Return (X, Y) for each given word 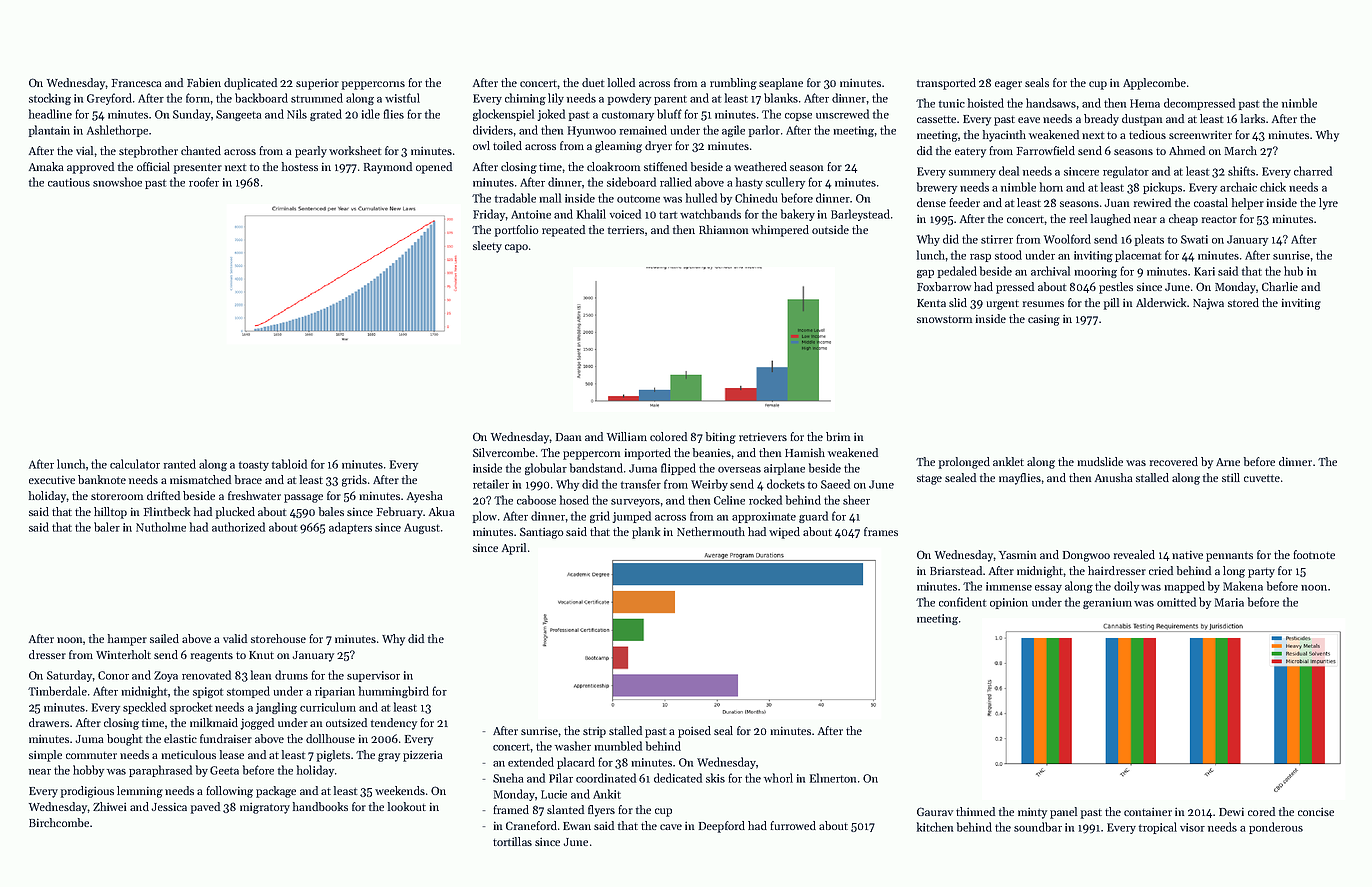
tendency (394, 724)
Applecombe (1154, 84)
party (1261, 573)
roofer (204, 182)
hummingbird (394, 692)
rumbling (733, 84)
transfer (641, 484)
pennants (1229, 557)
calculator (135, 464)
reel (1078, 218)
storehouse (278, 638)
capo (516, 248)
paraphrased (160, 771)
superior (317, 84)
